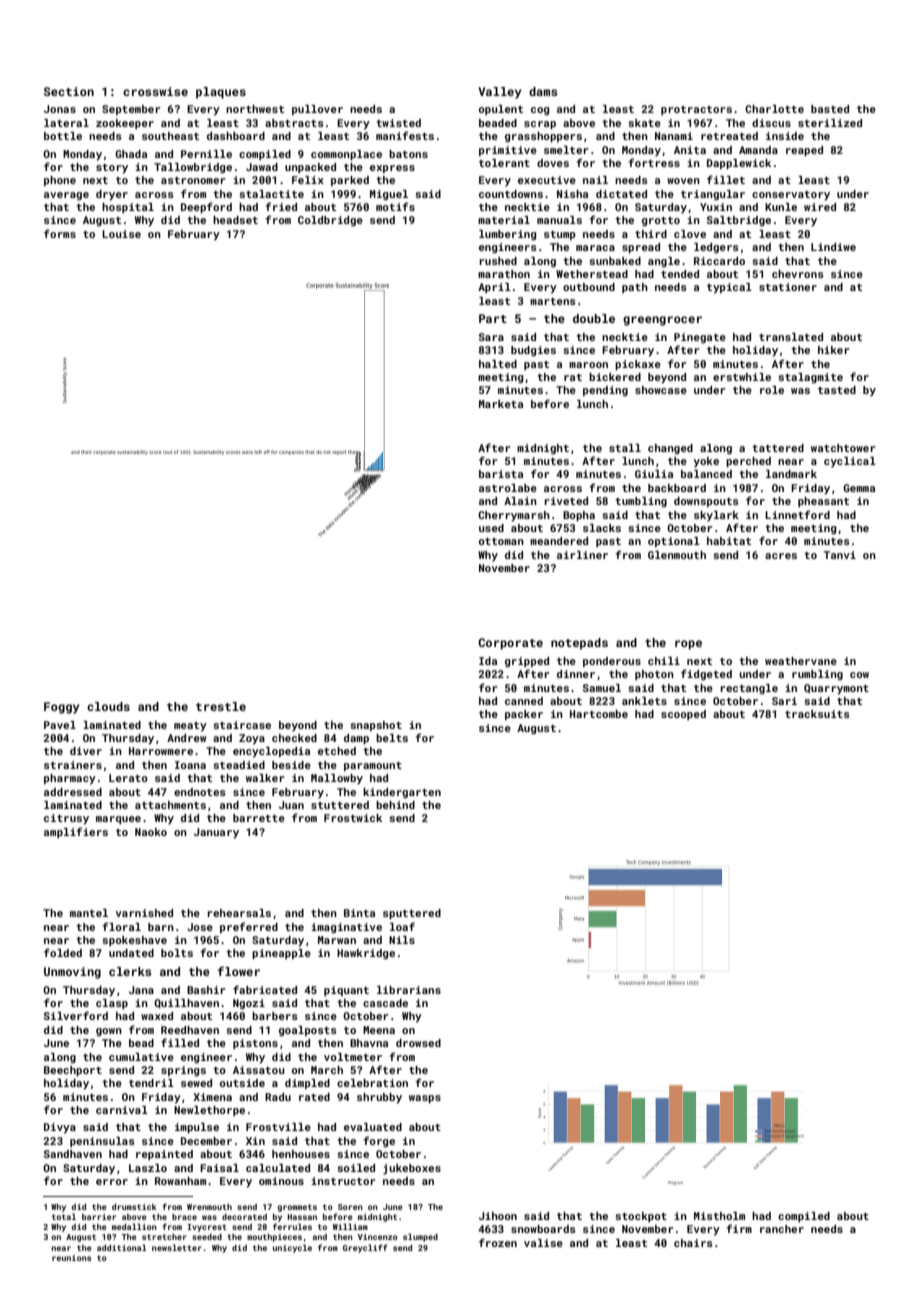  I want to click on Anita, so click(690, 150).
